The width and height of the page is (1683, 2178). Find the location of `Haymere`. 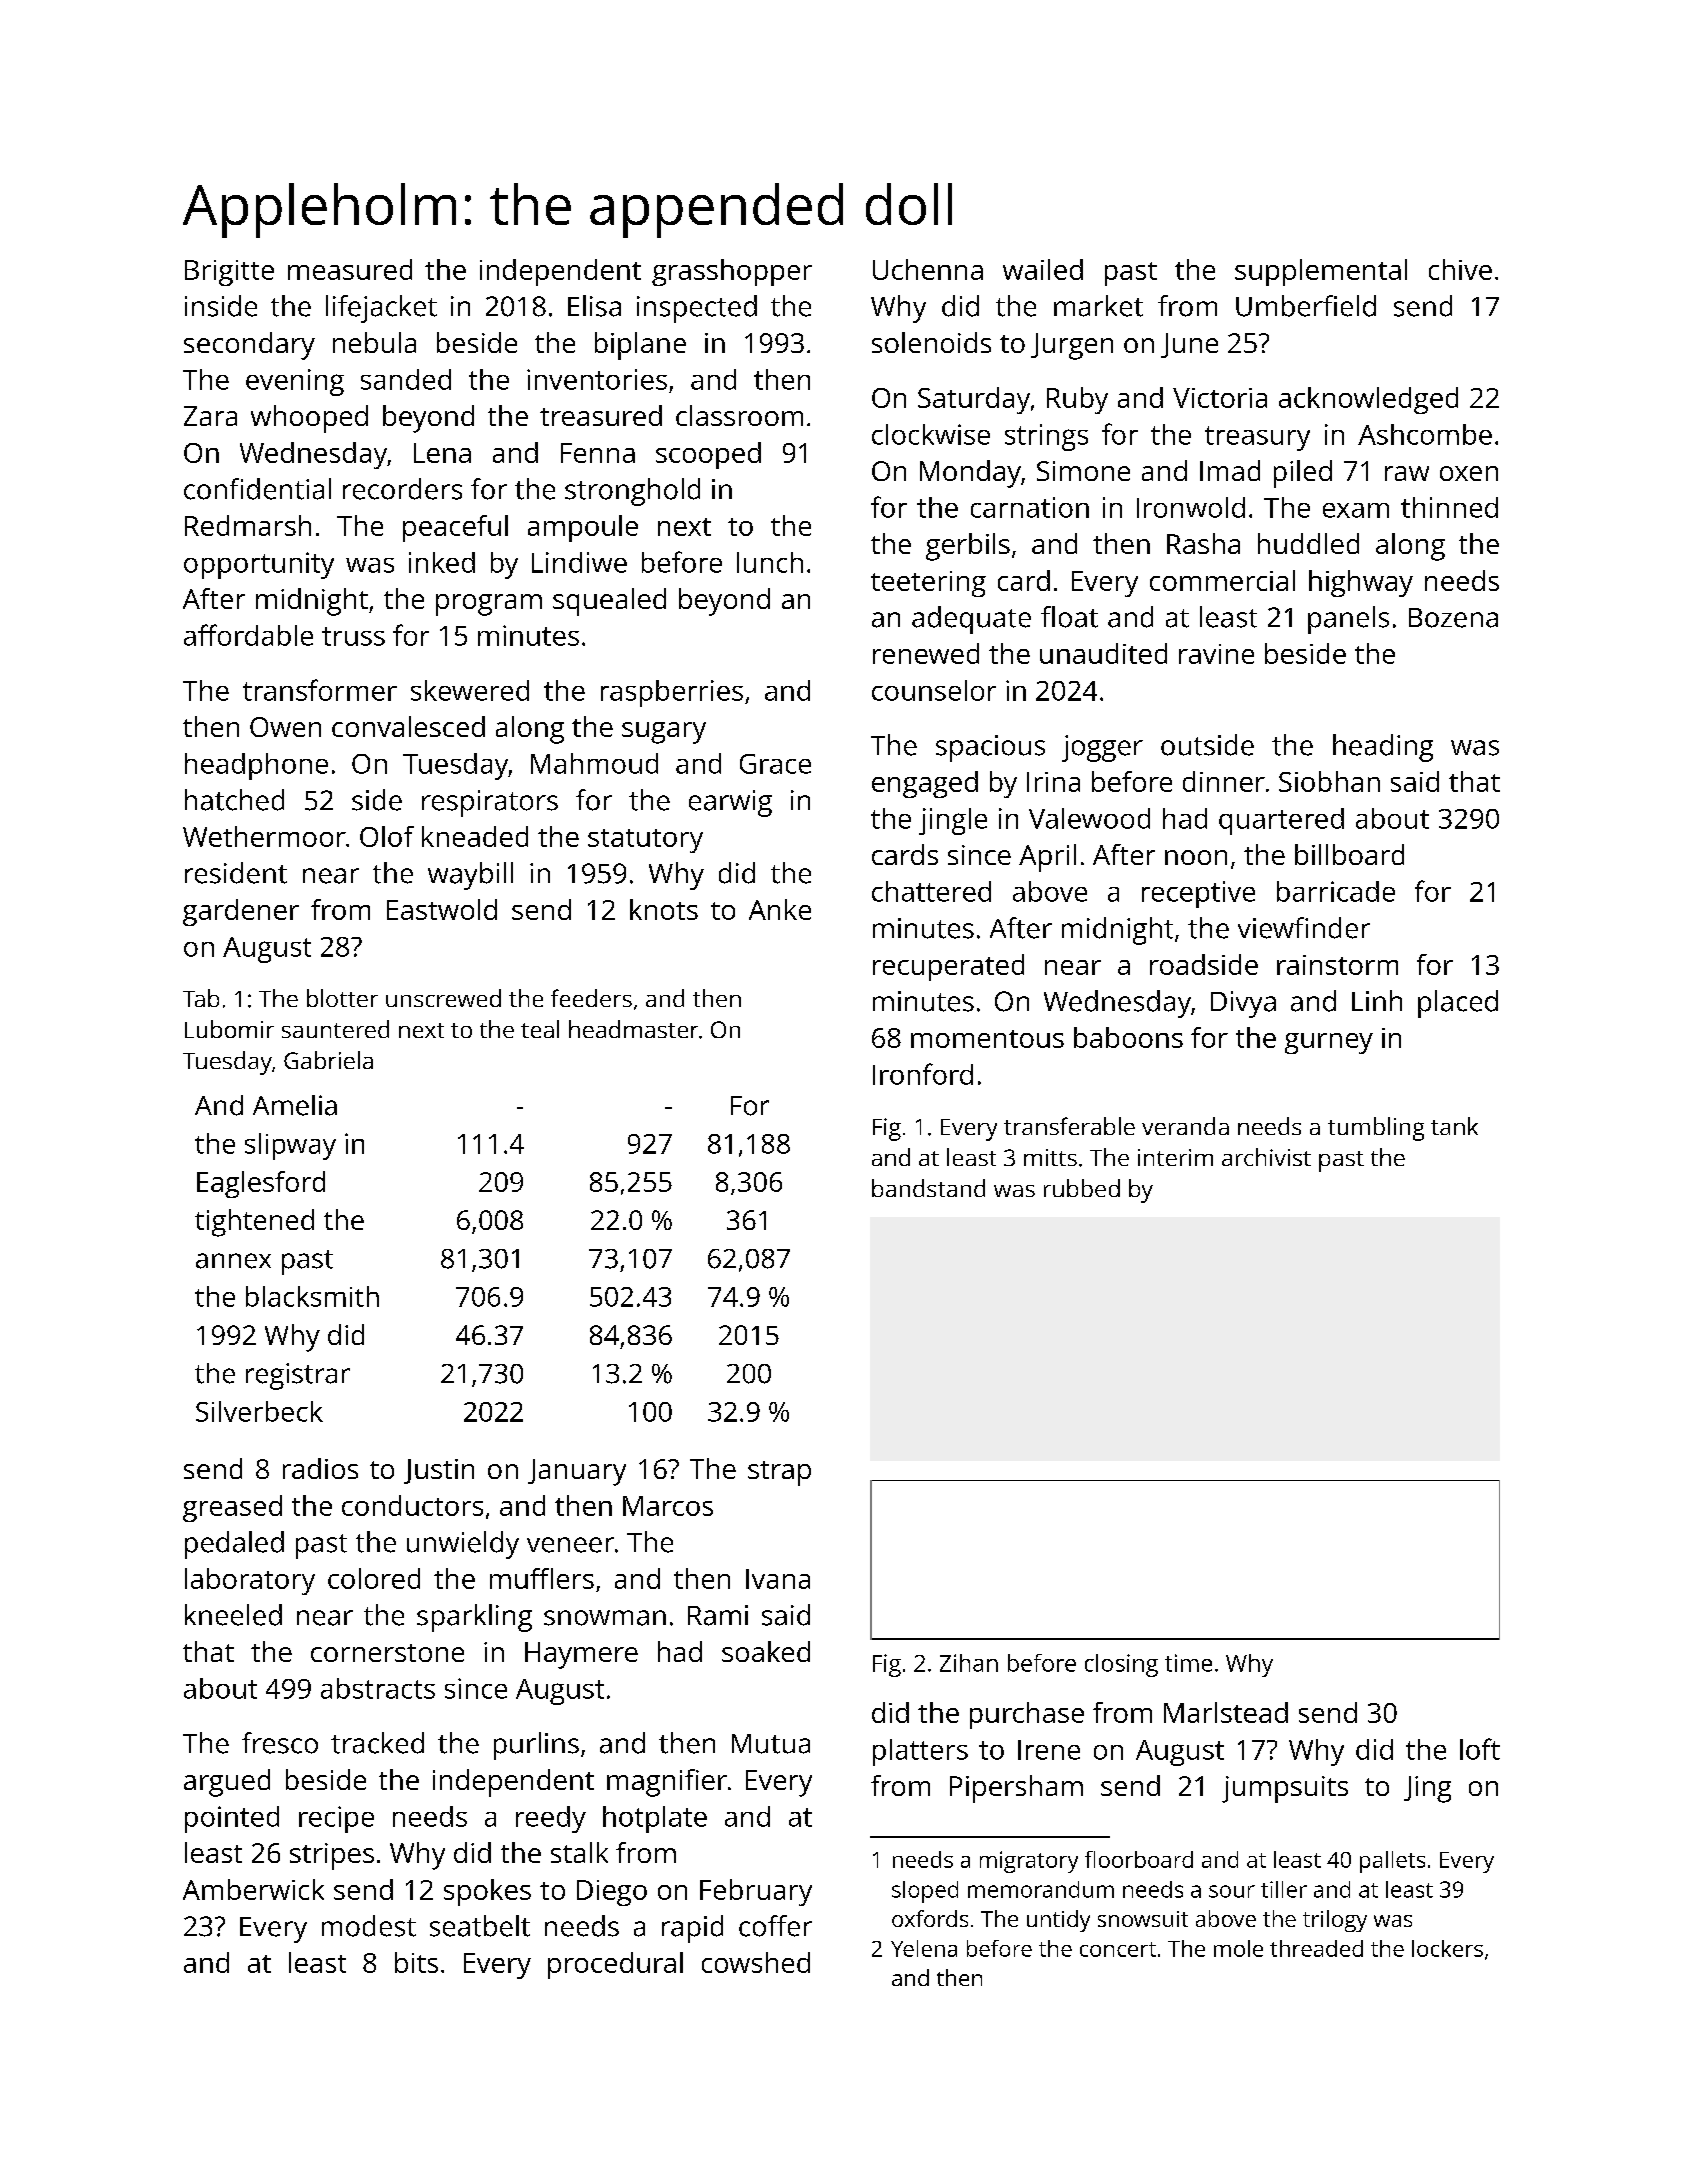

Haymere is located at coordinates (581, 1655).
